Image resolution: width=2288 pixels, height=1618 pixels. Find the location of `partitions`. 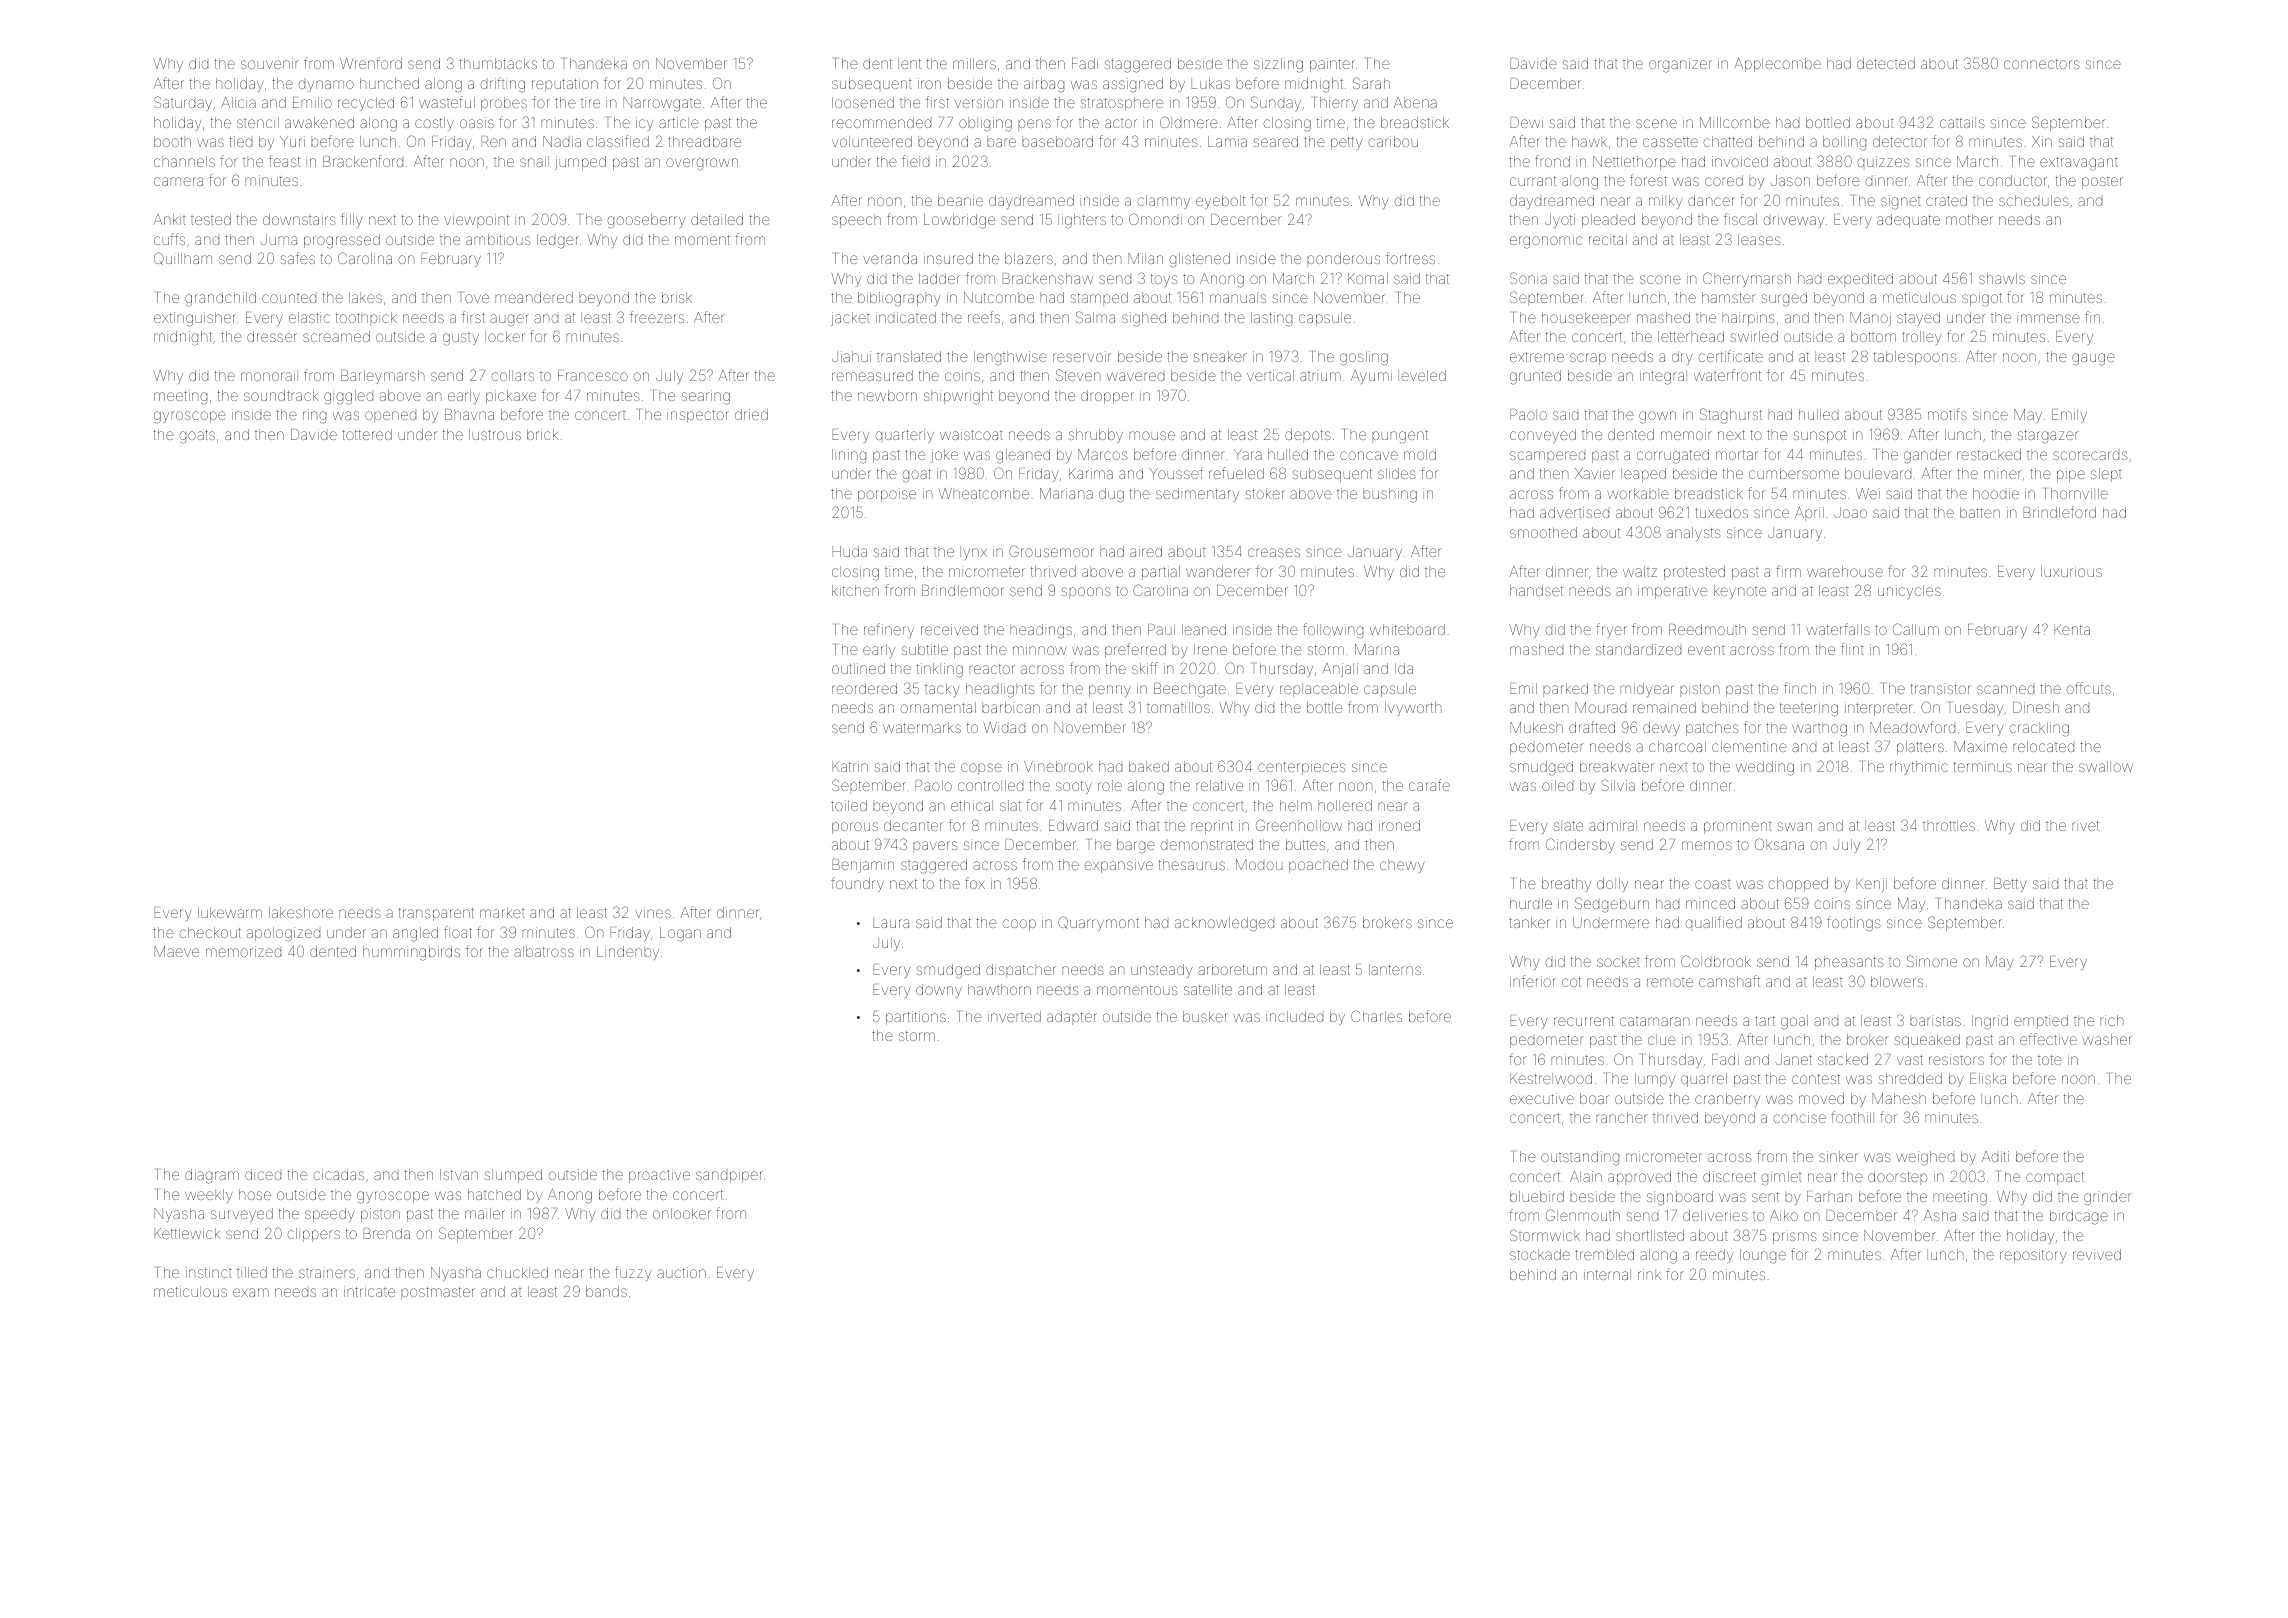

partitions is located at coordinates (916, 1018).
